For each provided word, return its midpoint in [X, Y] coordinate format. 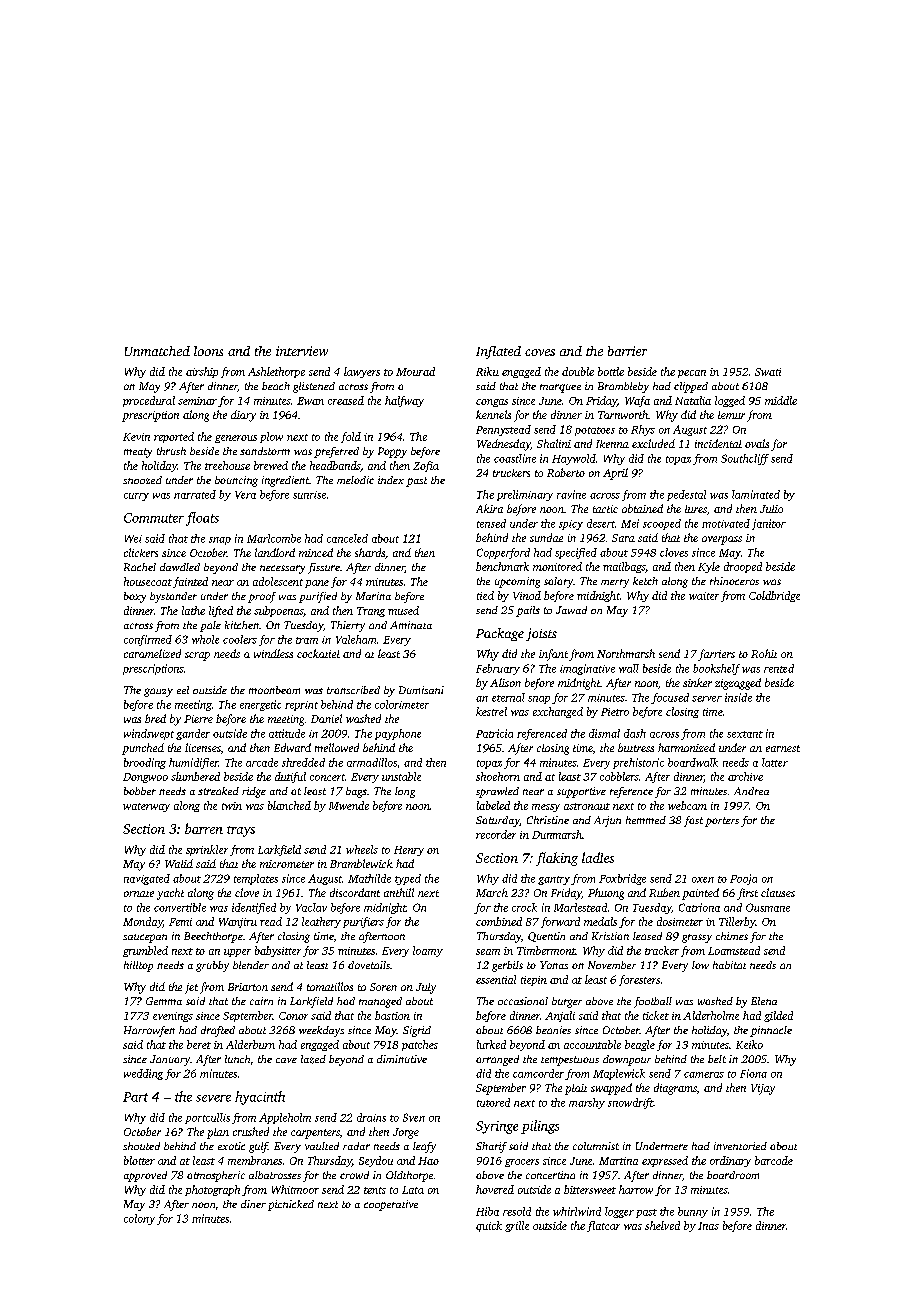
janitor [769, 524]
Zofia [426, 466]
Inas [708, 1226]
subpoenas [278, 611]
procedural [149, 401]
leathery [321, 922]
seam [488, 952]
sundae [546, 537]
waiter [704, 596]
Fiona [753, 1073]
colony [139, 1219]
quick [489, 1226]
